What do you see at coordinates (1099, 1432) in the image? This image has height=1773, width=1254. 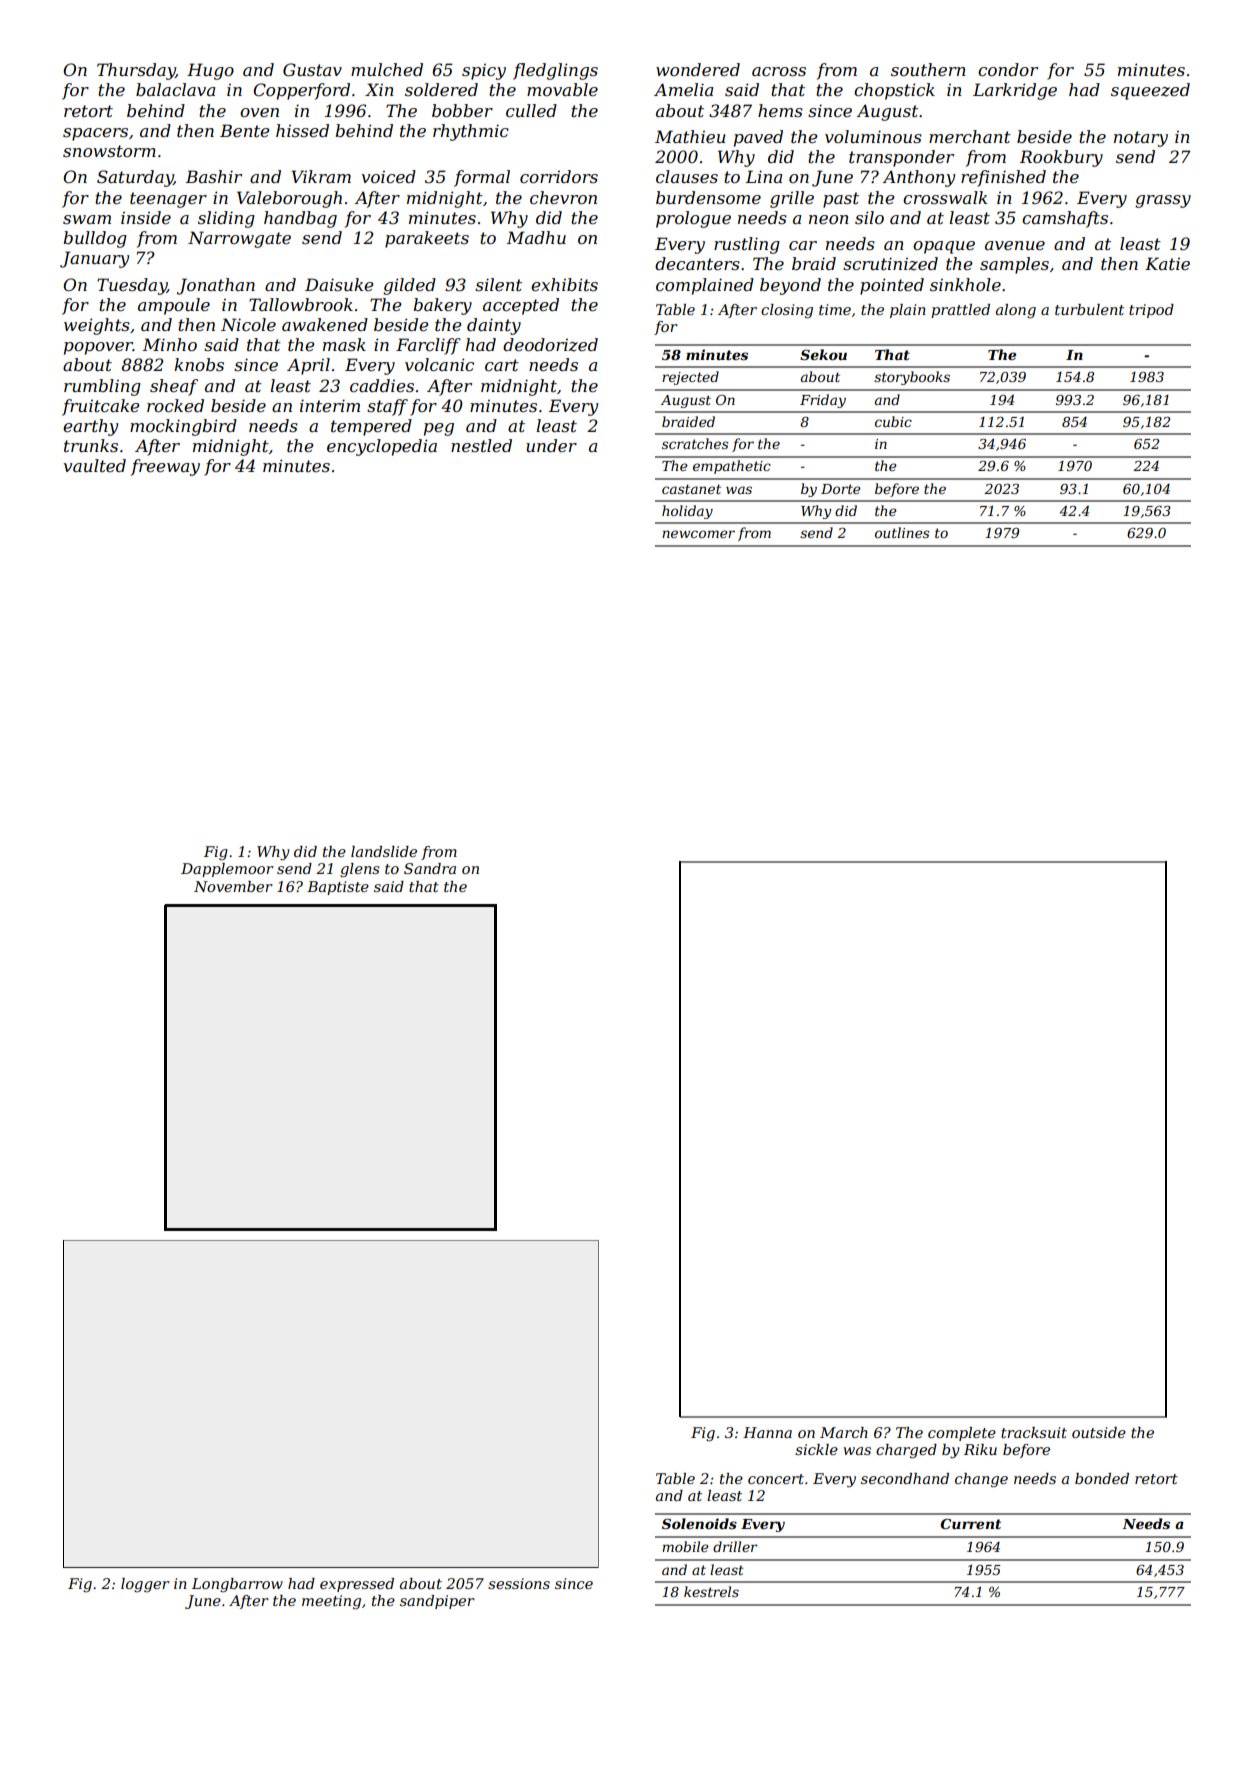 I see `outside` at bounding box center [1099, 1432].
